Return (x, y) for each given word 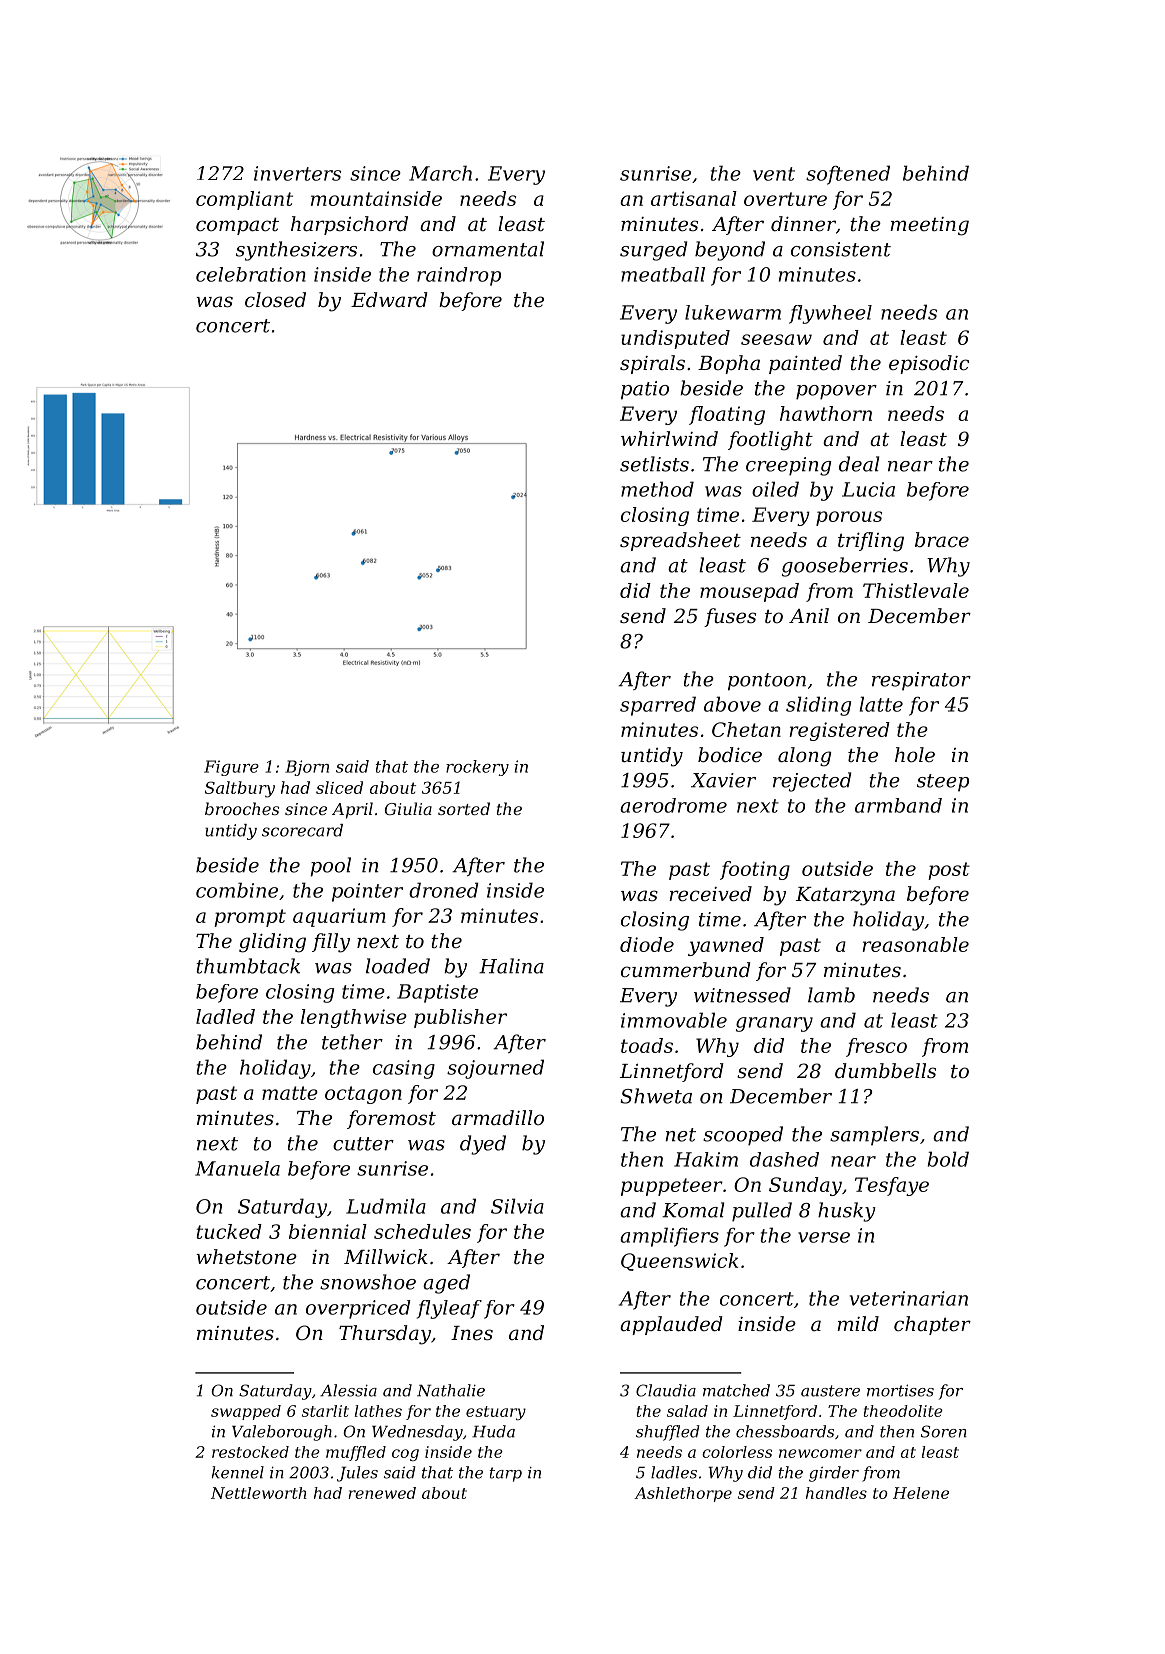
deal (859, 464)
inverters (297, 173)
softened (848, 175)
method (657, 489)
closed (275, 300)
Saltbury (240, 789)
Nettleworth (259, 1493)
